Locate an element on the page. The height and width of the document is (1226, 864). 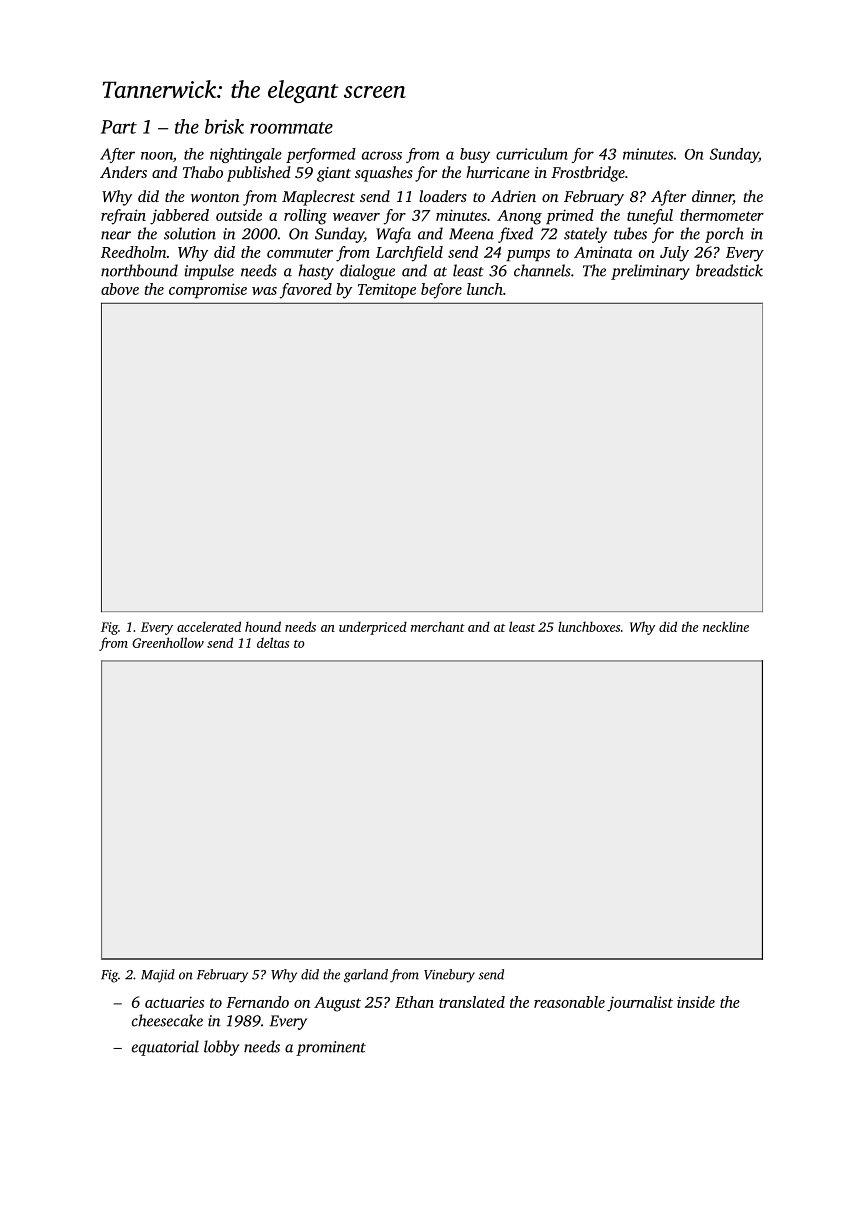
underpriced is located at coordinates (373, 628).
